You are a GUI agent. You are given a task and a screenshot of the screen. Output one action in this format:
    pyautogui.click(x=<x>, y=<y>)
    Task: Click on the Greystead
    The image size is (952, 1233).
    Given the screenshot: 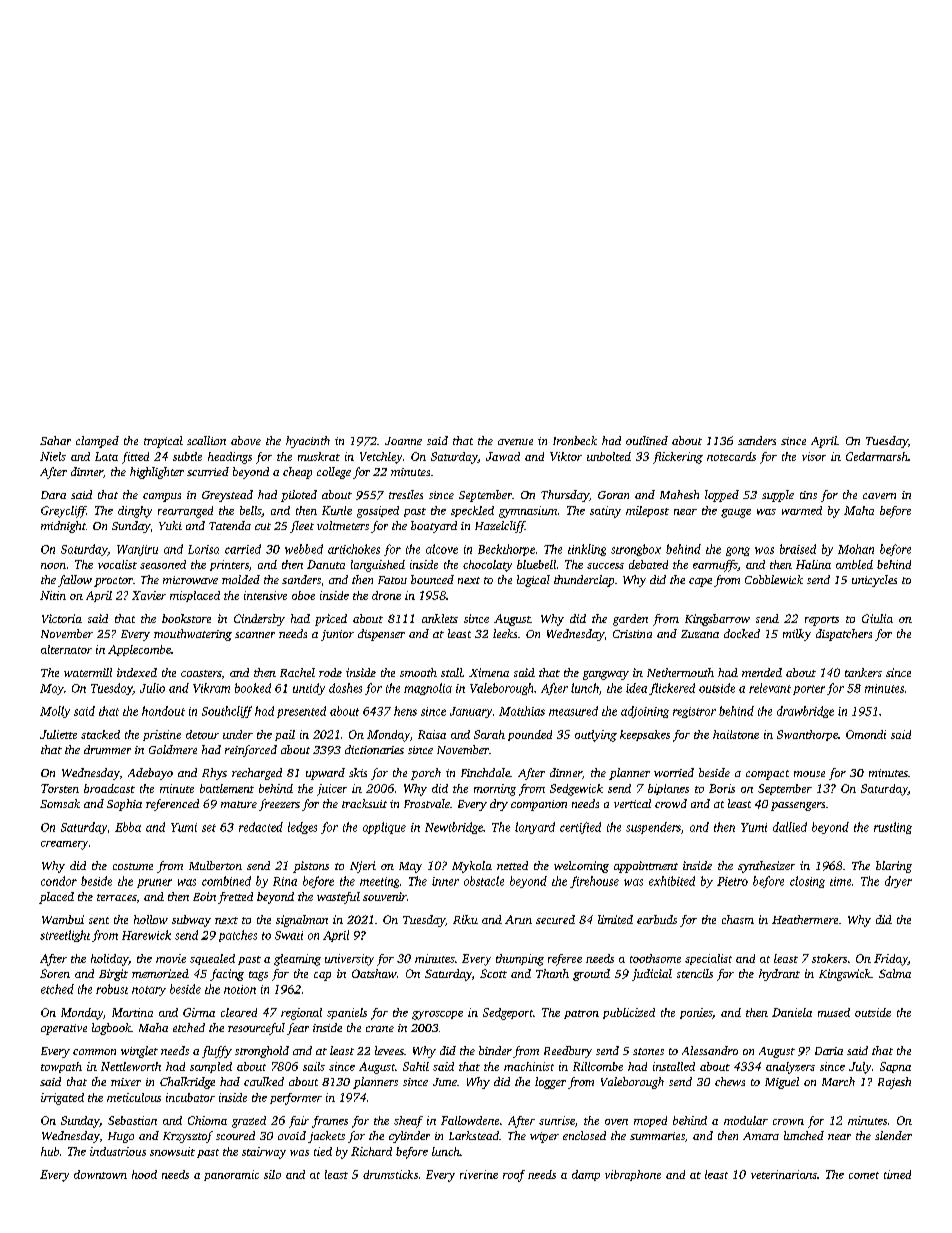 What is the action you would take?
    pyautogui.click(x=227, y=496)
